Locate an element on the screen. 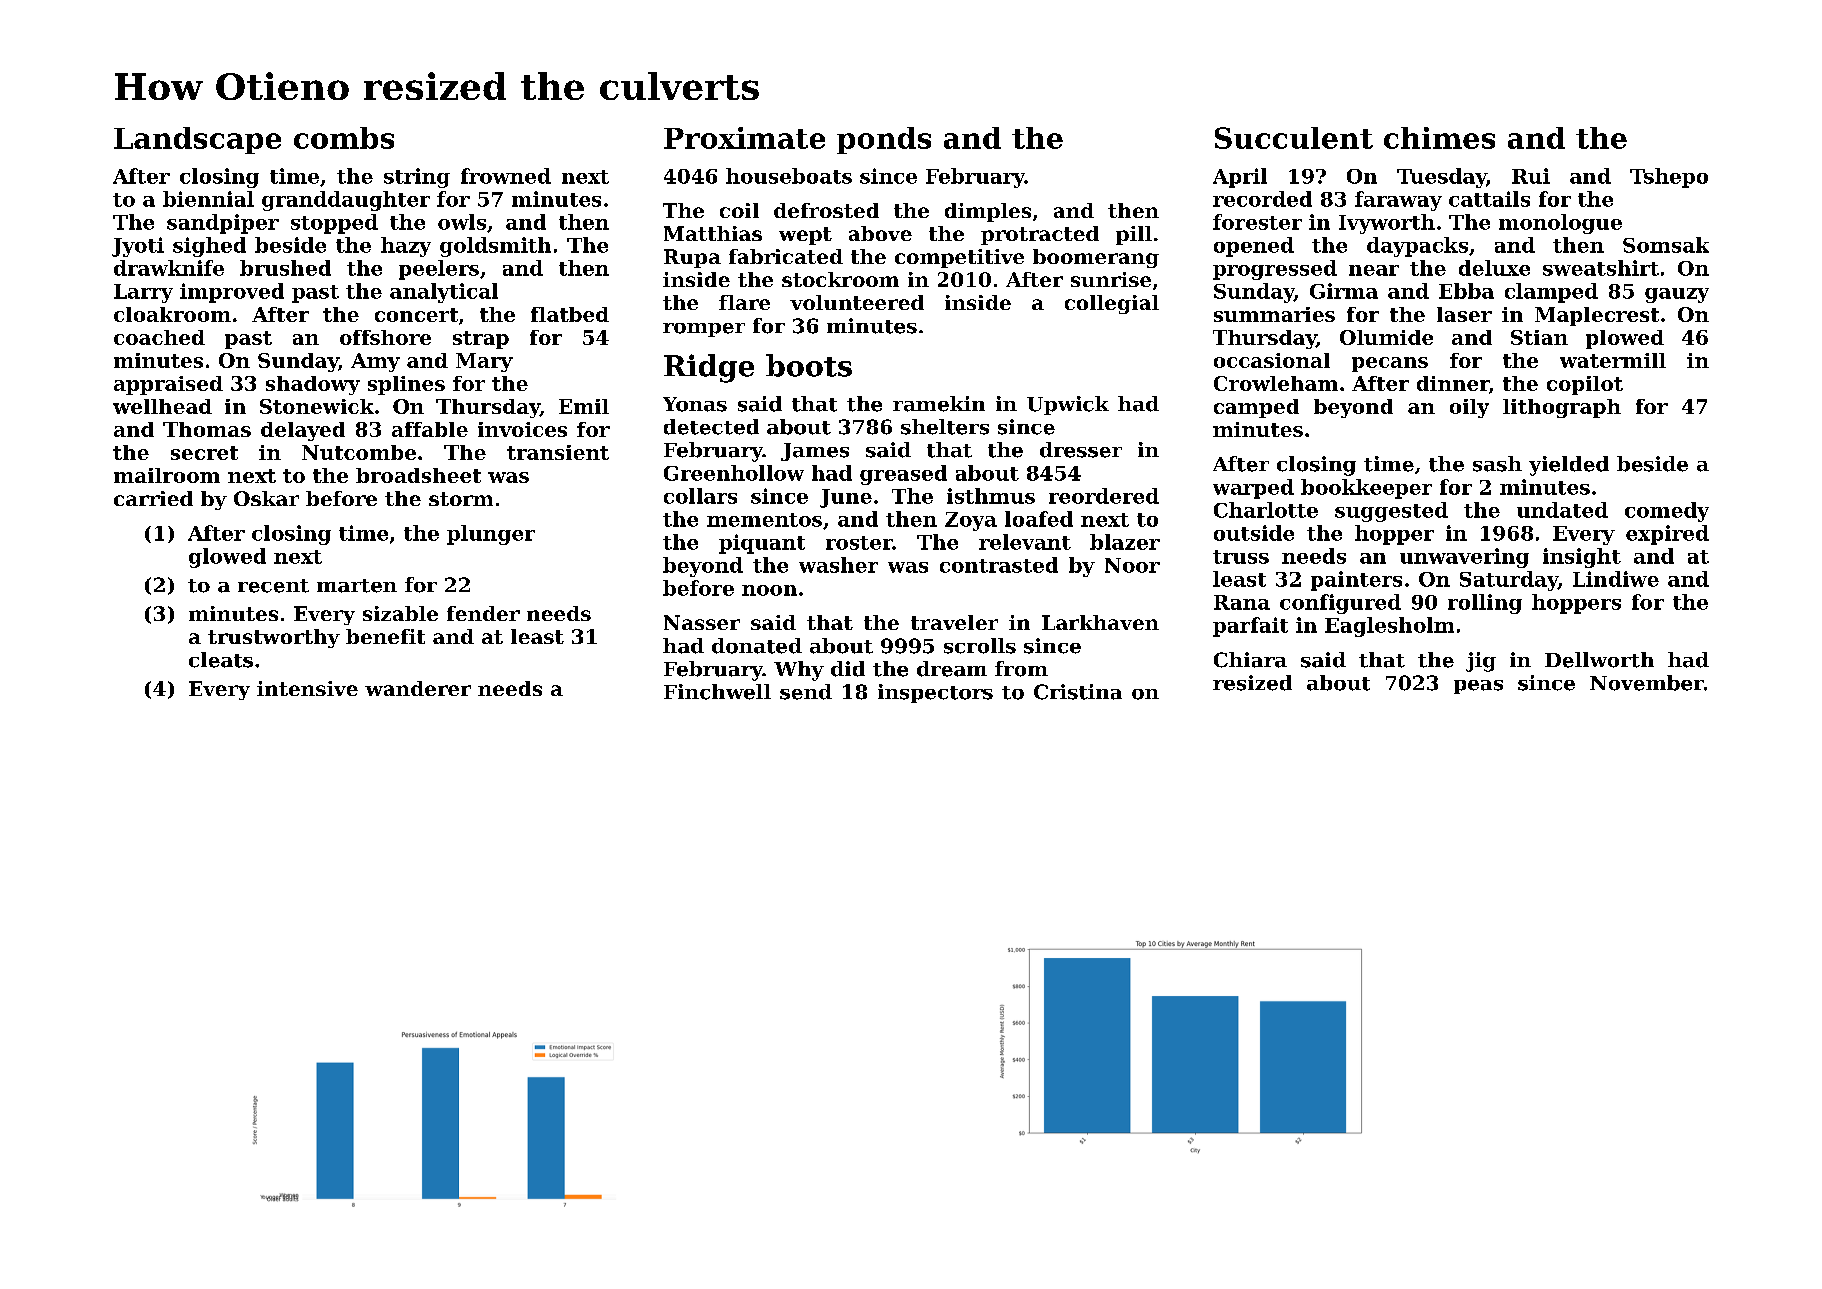  analytical is located at coordinates (444, 293).
